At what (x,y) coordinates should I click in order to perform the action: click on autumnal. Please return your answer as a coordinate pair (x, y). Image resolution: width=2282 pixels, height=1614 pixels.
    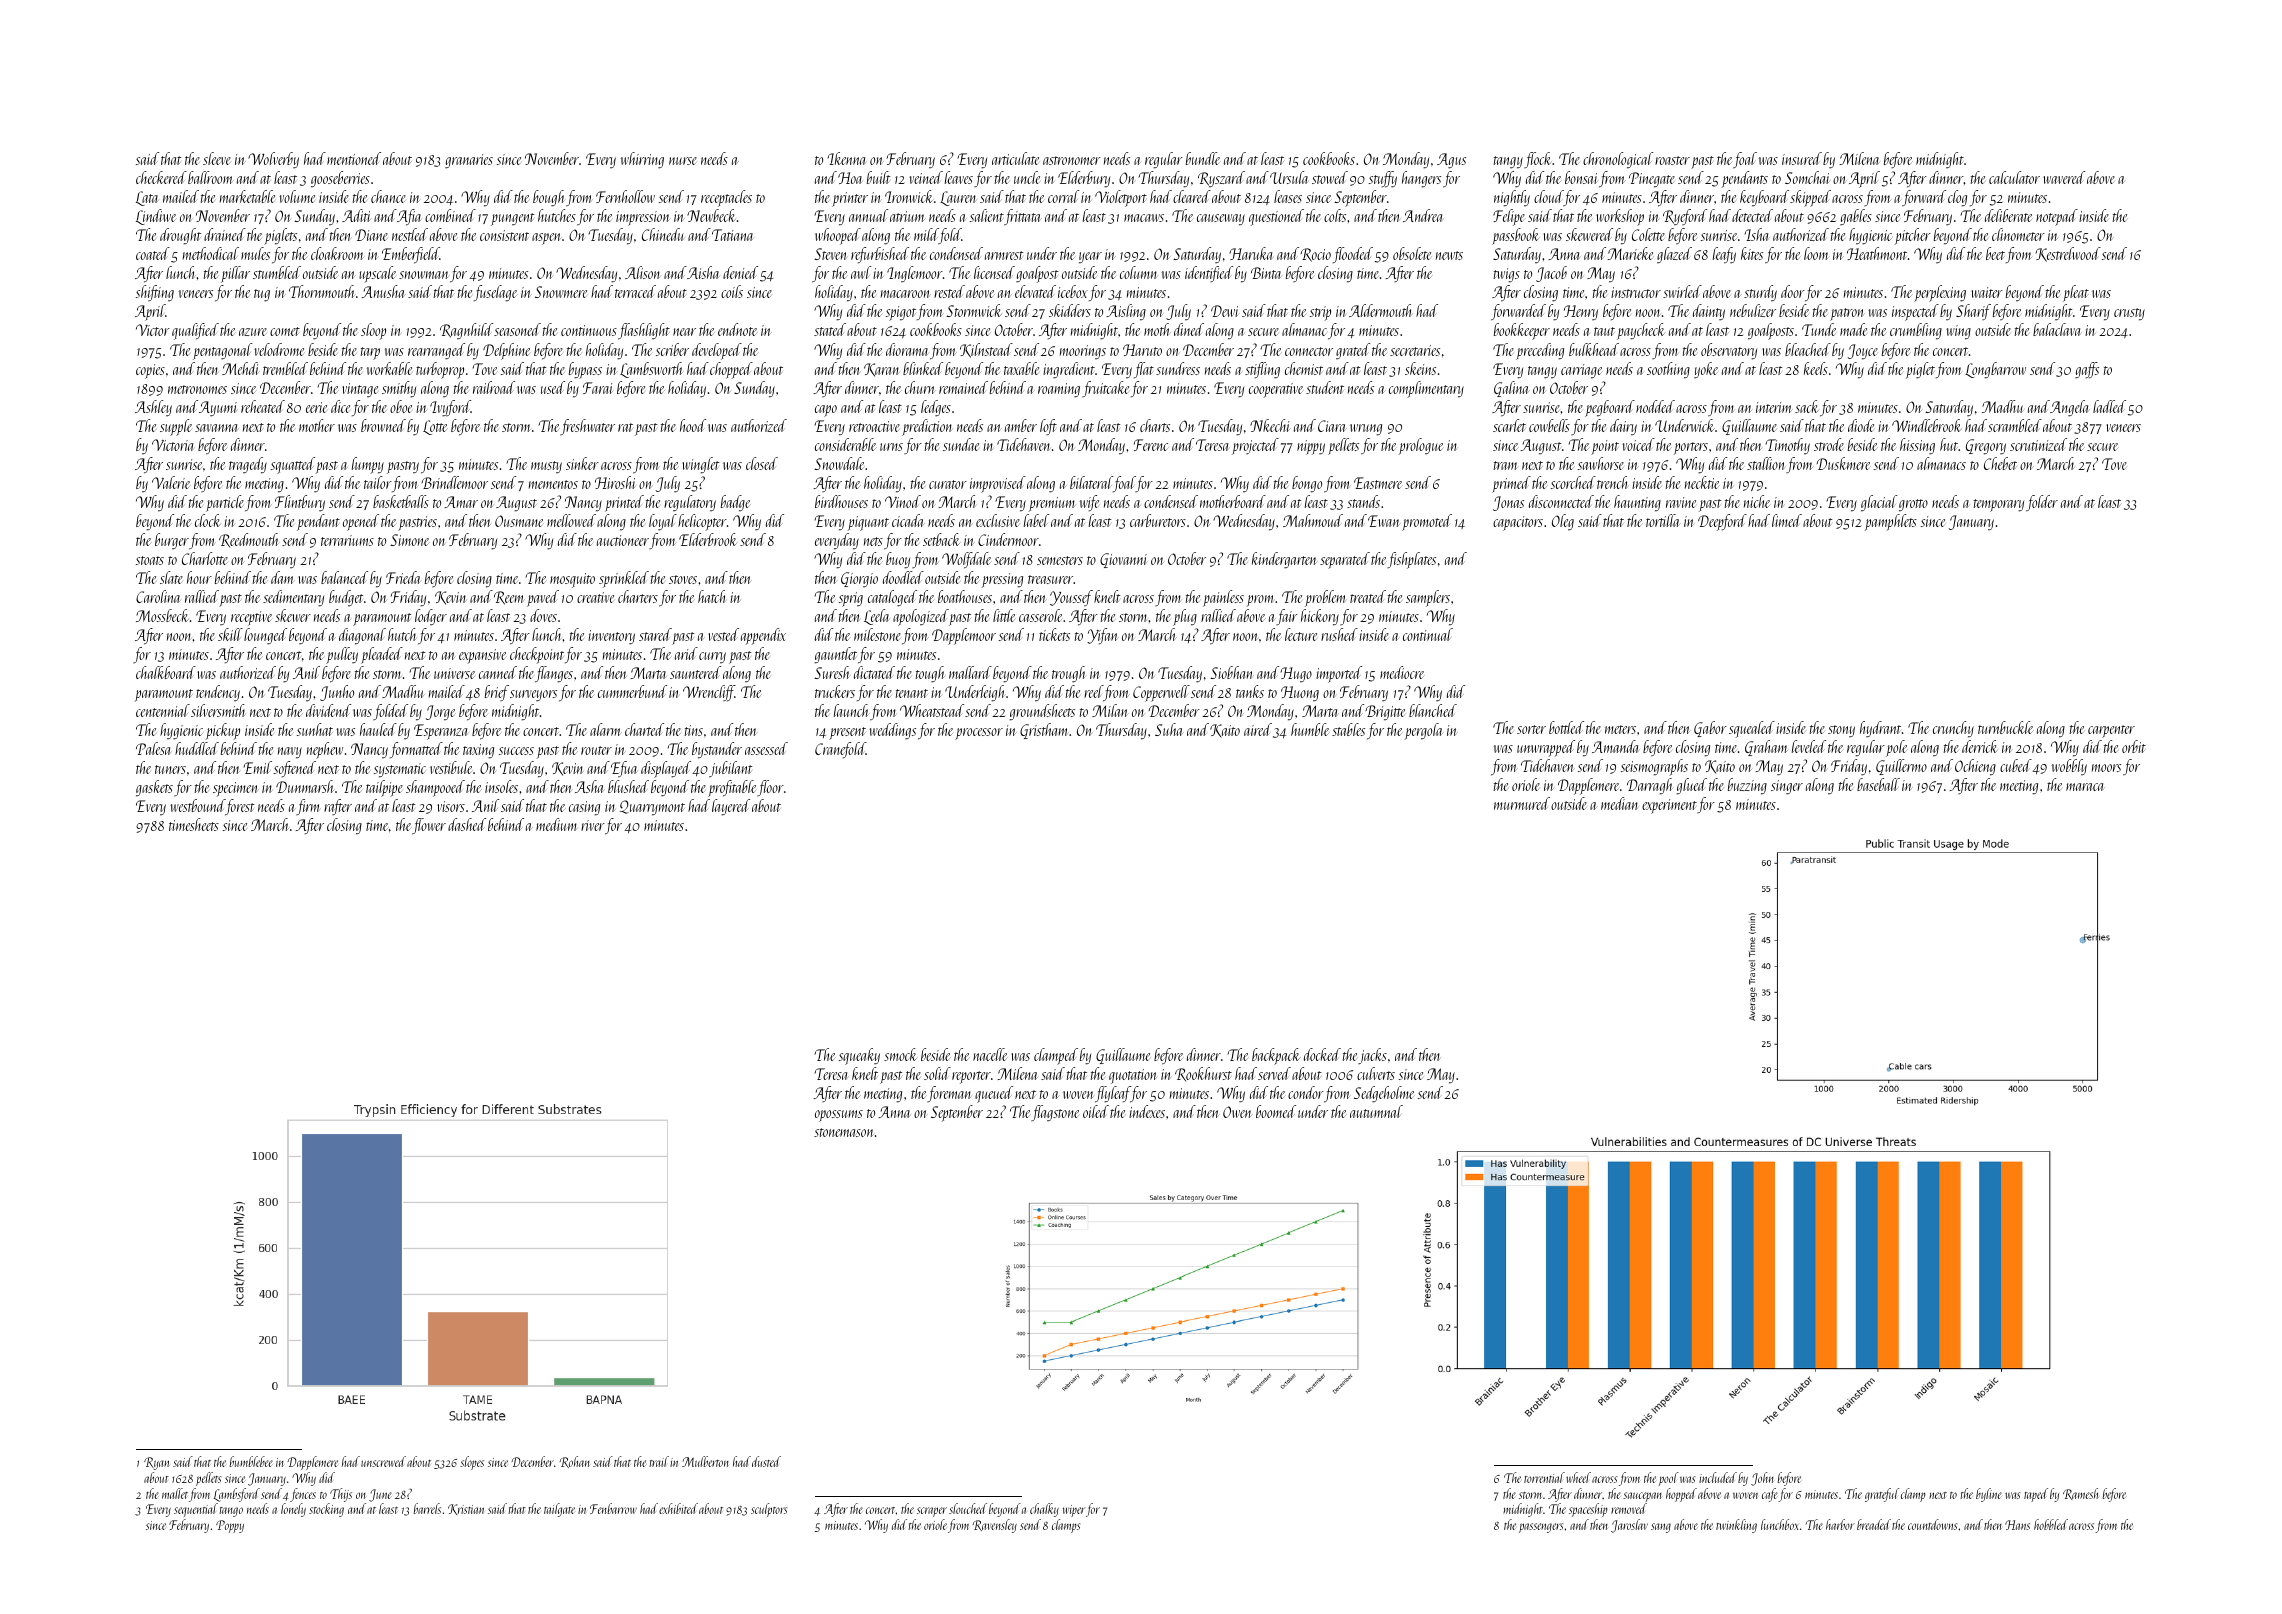
    Looking at the image, I should click on (1376, 1111).
